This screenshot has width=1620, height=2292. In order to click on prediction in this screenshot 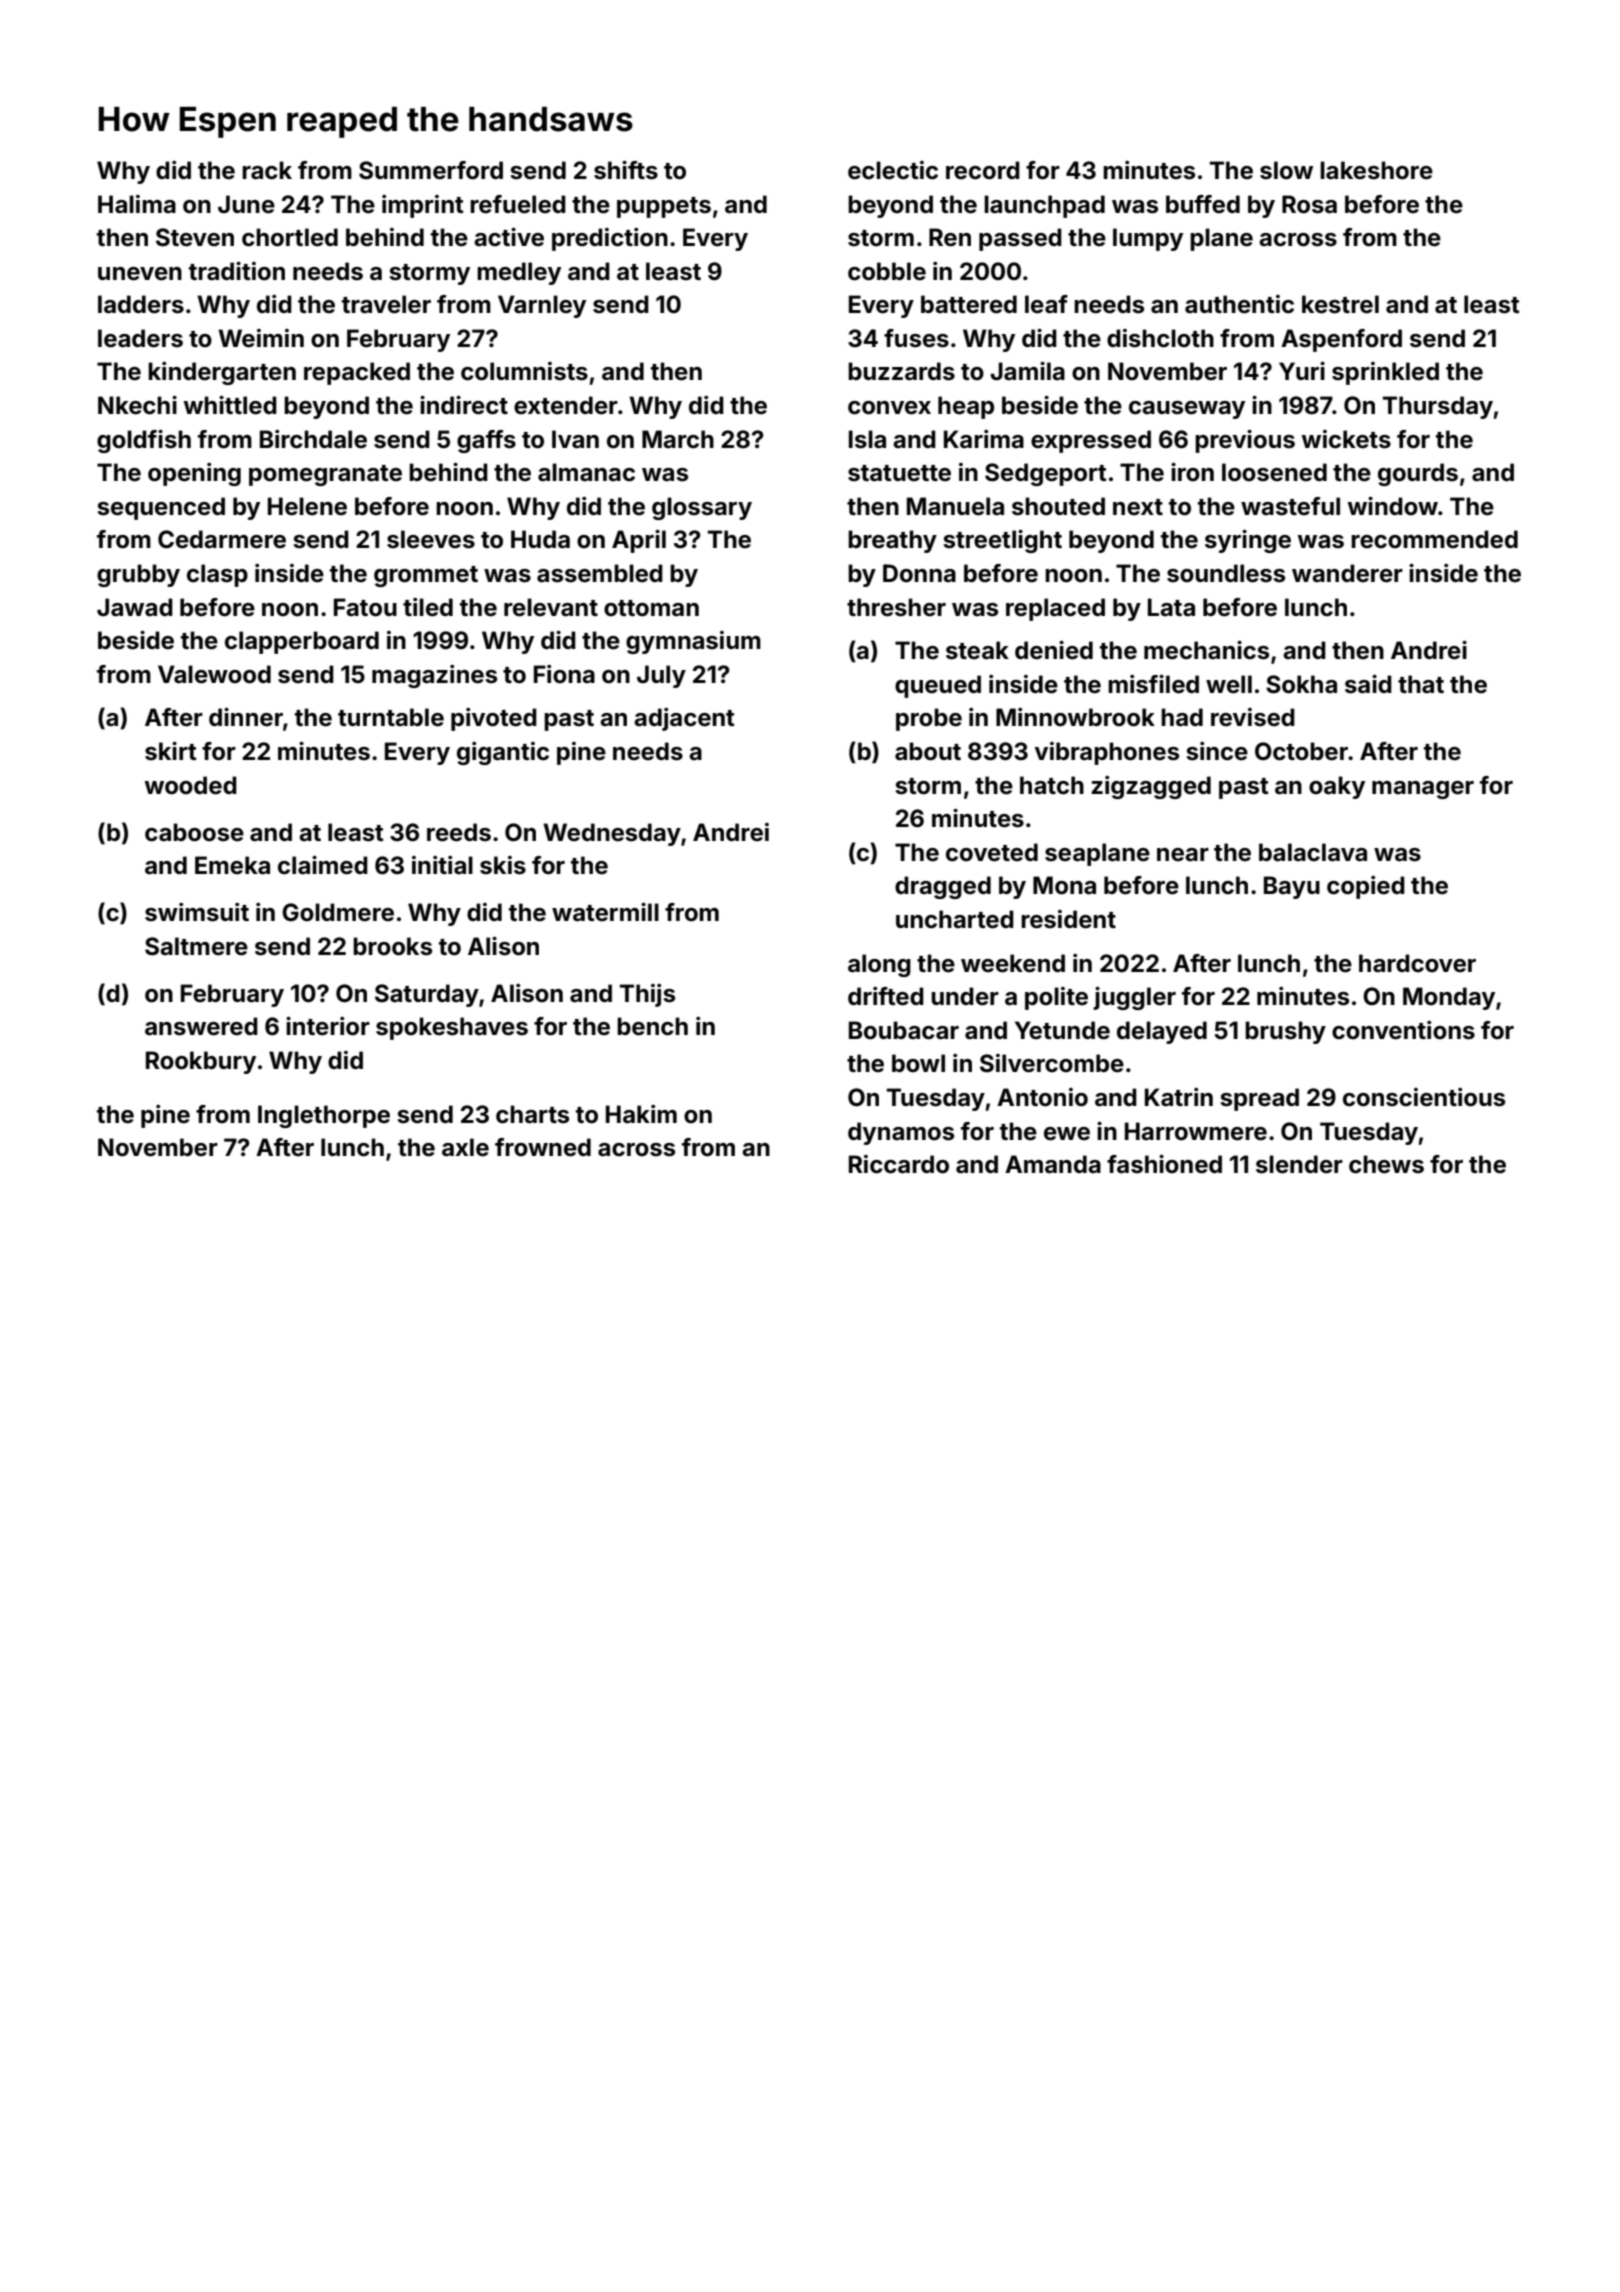, I will do `click(610, 239)`.
